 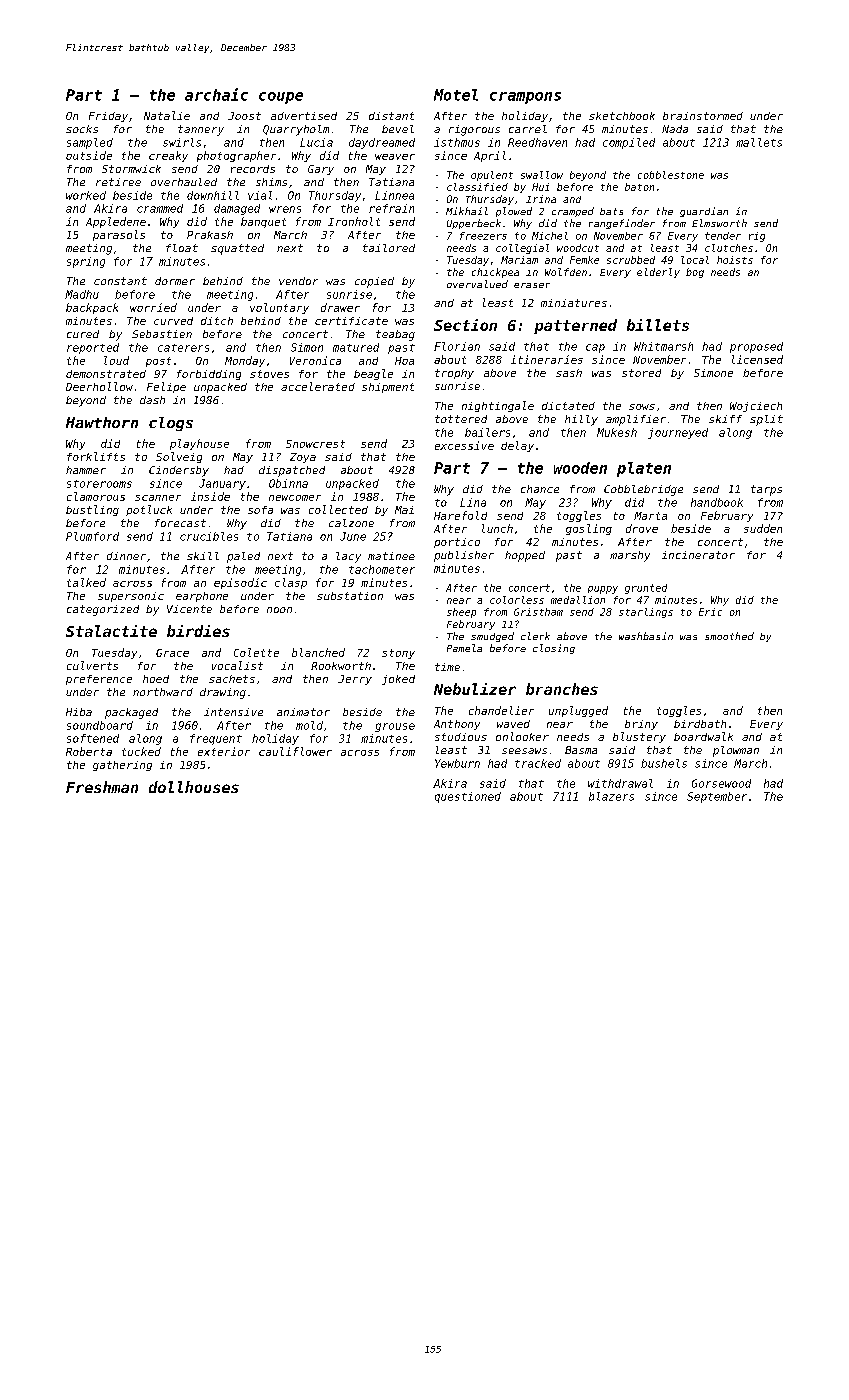 What do you see at coordinates (456, 95) in the image?
I see `Motel` at bounding box center [456, 95].
